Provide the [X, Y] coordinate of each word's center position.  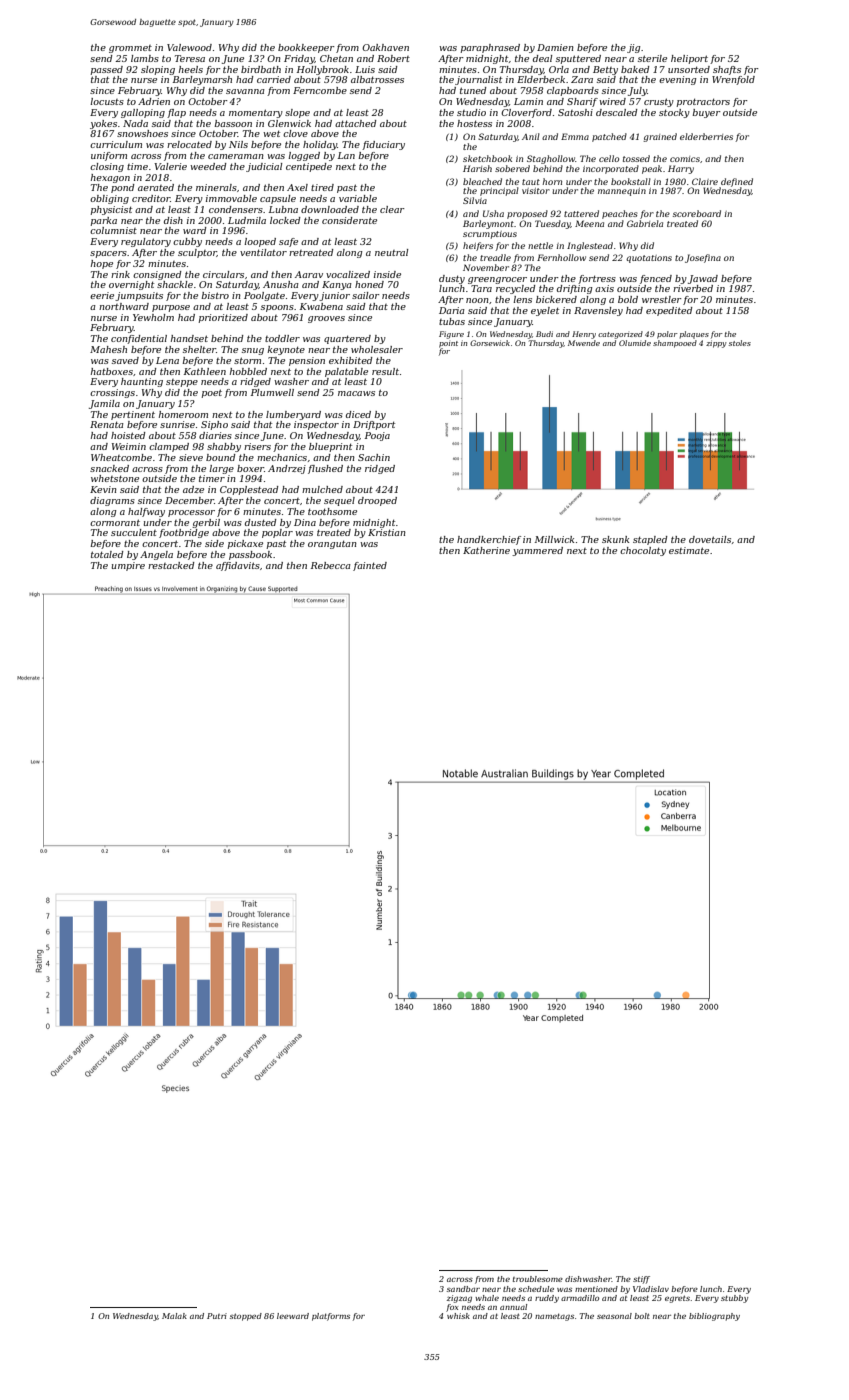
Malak [174, 1316]
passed [106, 70]
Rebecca [331, 565]
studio [471, 112]
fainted [370, 566]
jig [634, 48]
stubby [734, 1299]
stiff [641, 1280]
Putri [217, 1316]
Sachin [374, 457]
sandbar [463, 1289]
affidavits [238, 566]
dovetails [710, 539]
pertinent [133, 415]
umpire [128, 566]
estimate [689, 550]
